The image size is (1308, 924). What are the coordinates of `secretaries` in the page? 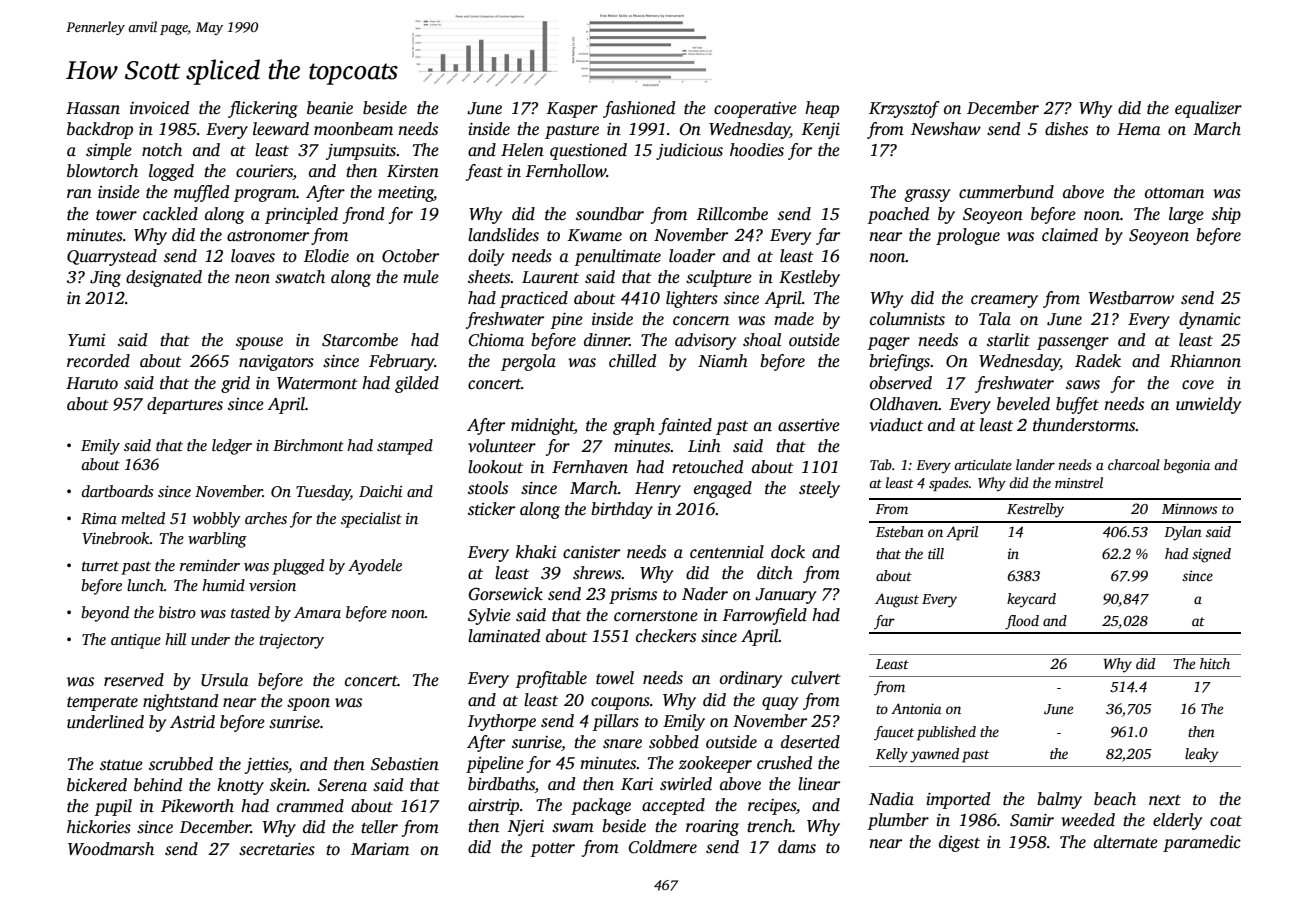 It's located at (277, 849).
